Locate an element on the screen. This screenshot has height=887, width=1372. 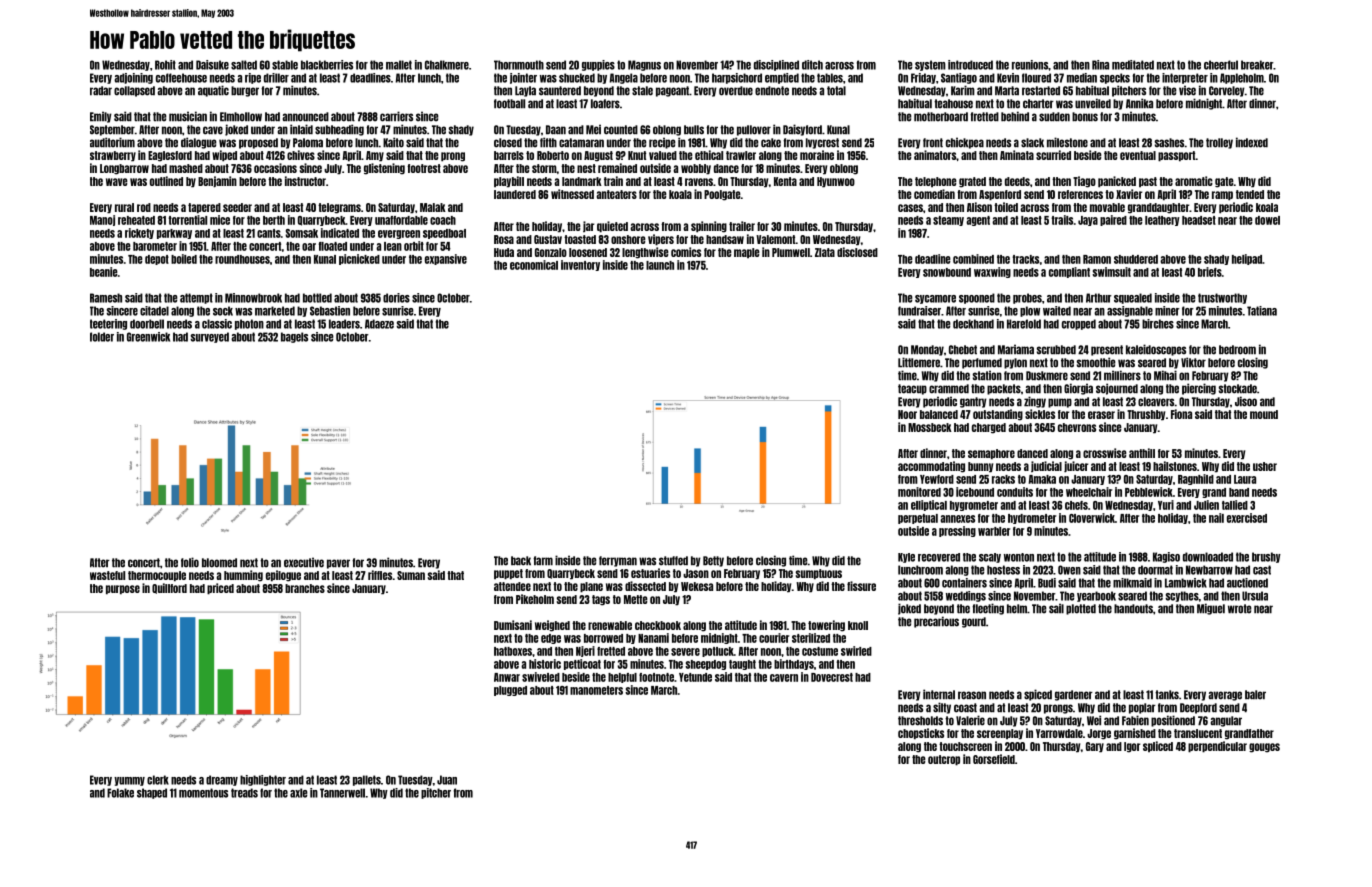
trustworthy is located at coordinates (1222, 298).
